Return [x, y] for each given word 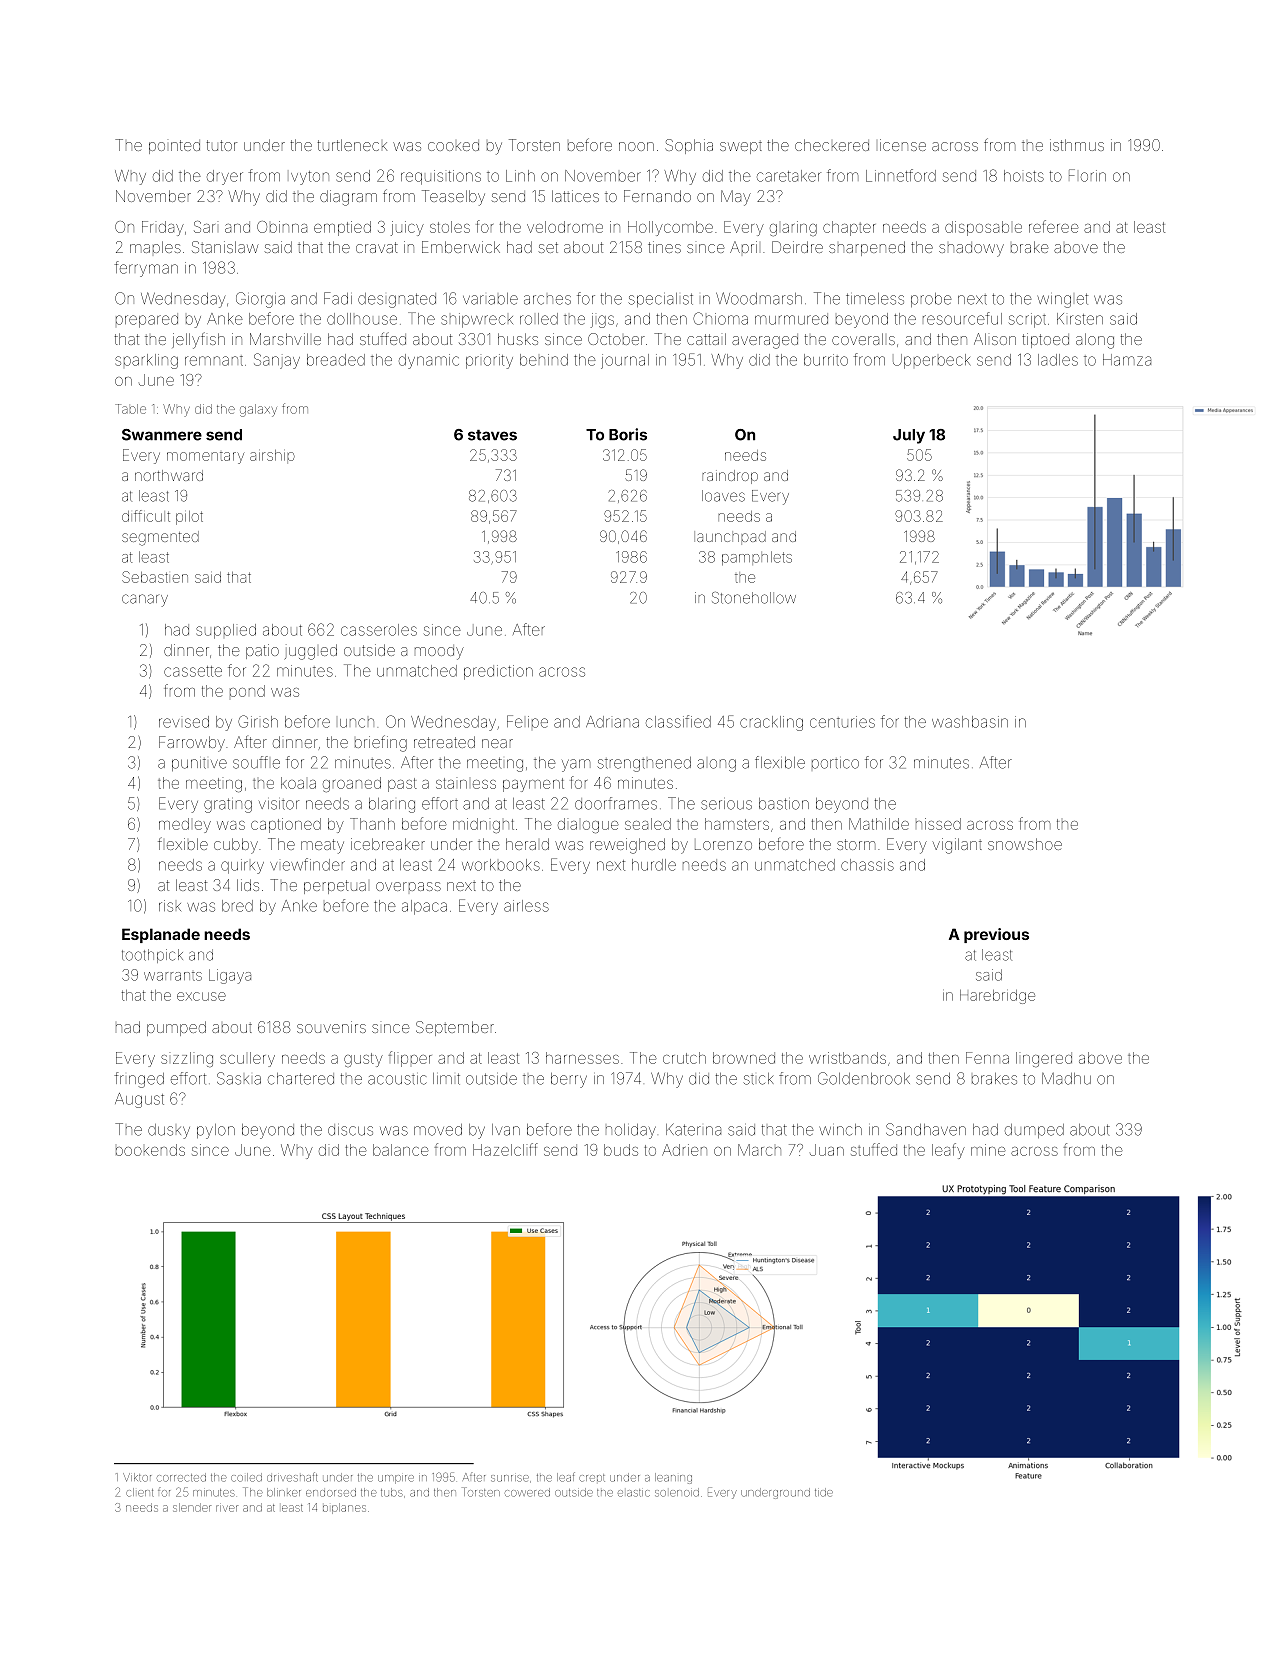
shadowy [971, 249]
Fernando [657, 196]
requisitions [441, 177]
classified [678, 721]
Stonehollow [754, 598]
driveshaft [292, 1477]
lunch [357, 723]
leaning [673, 1478]
